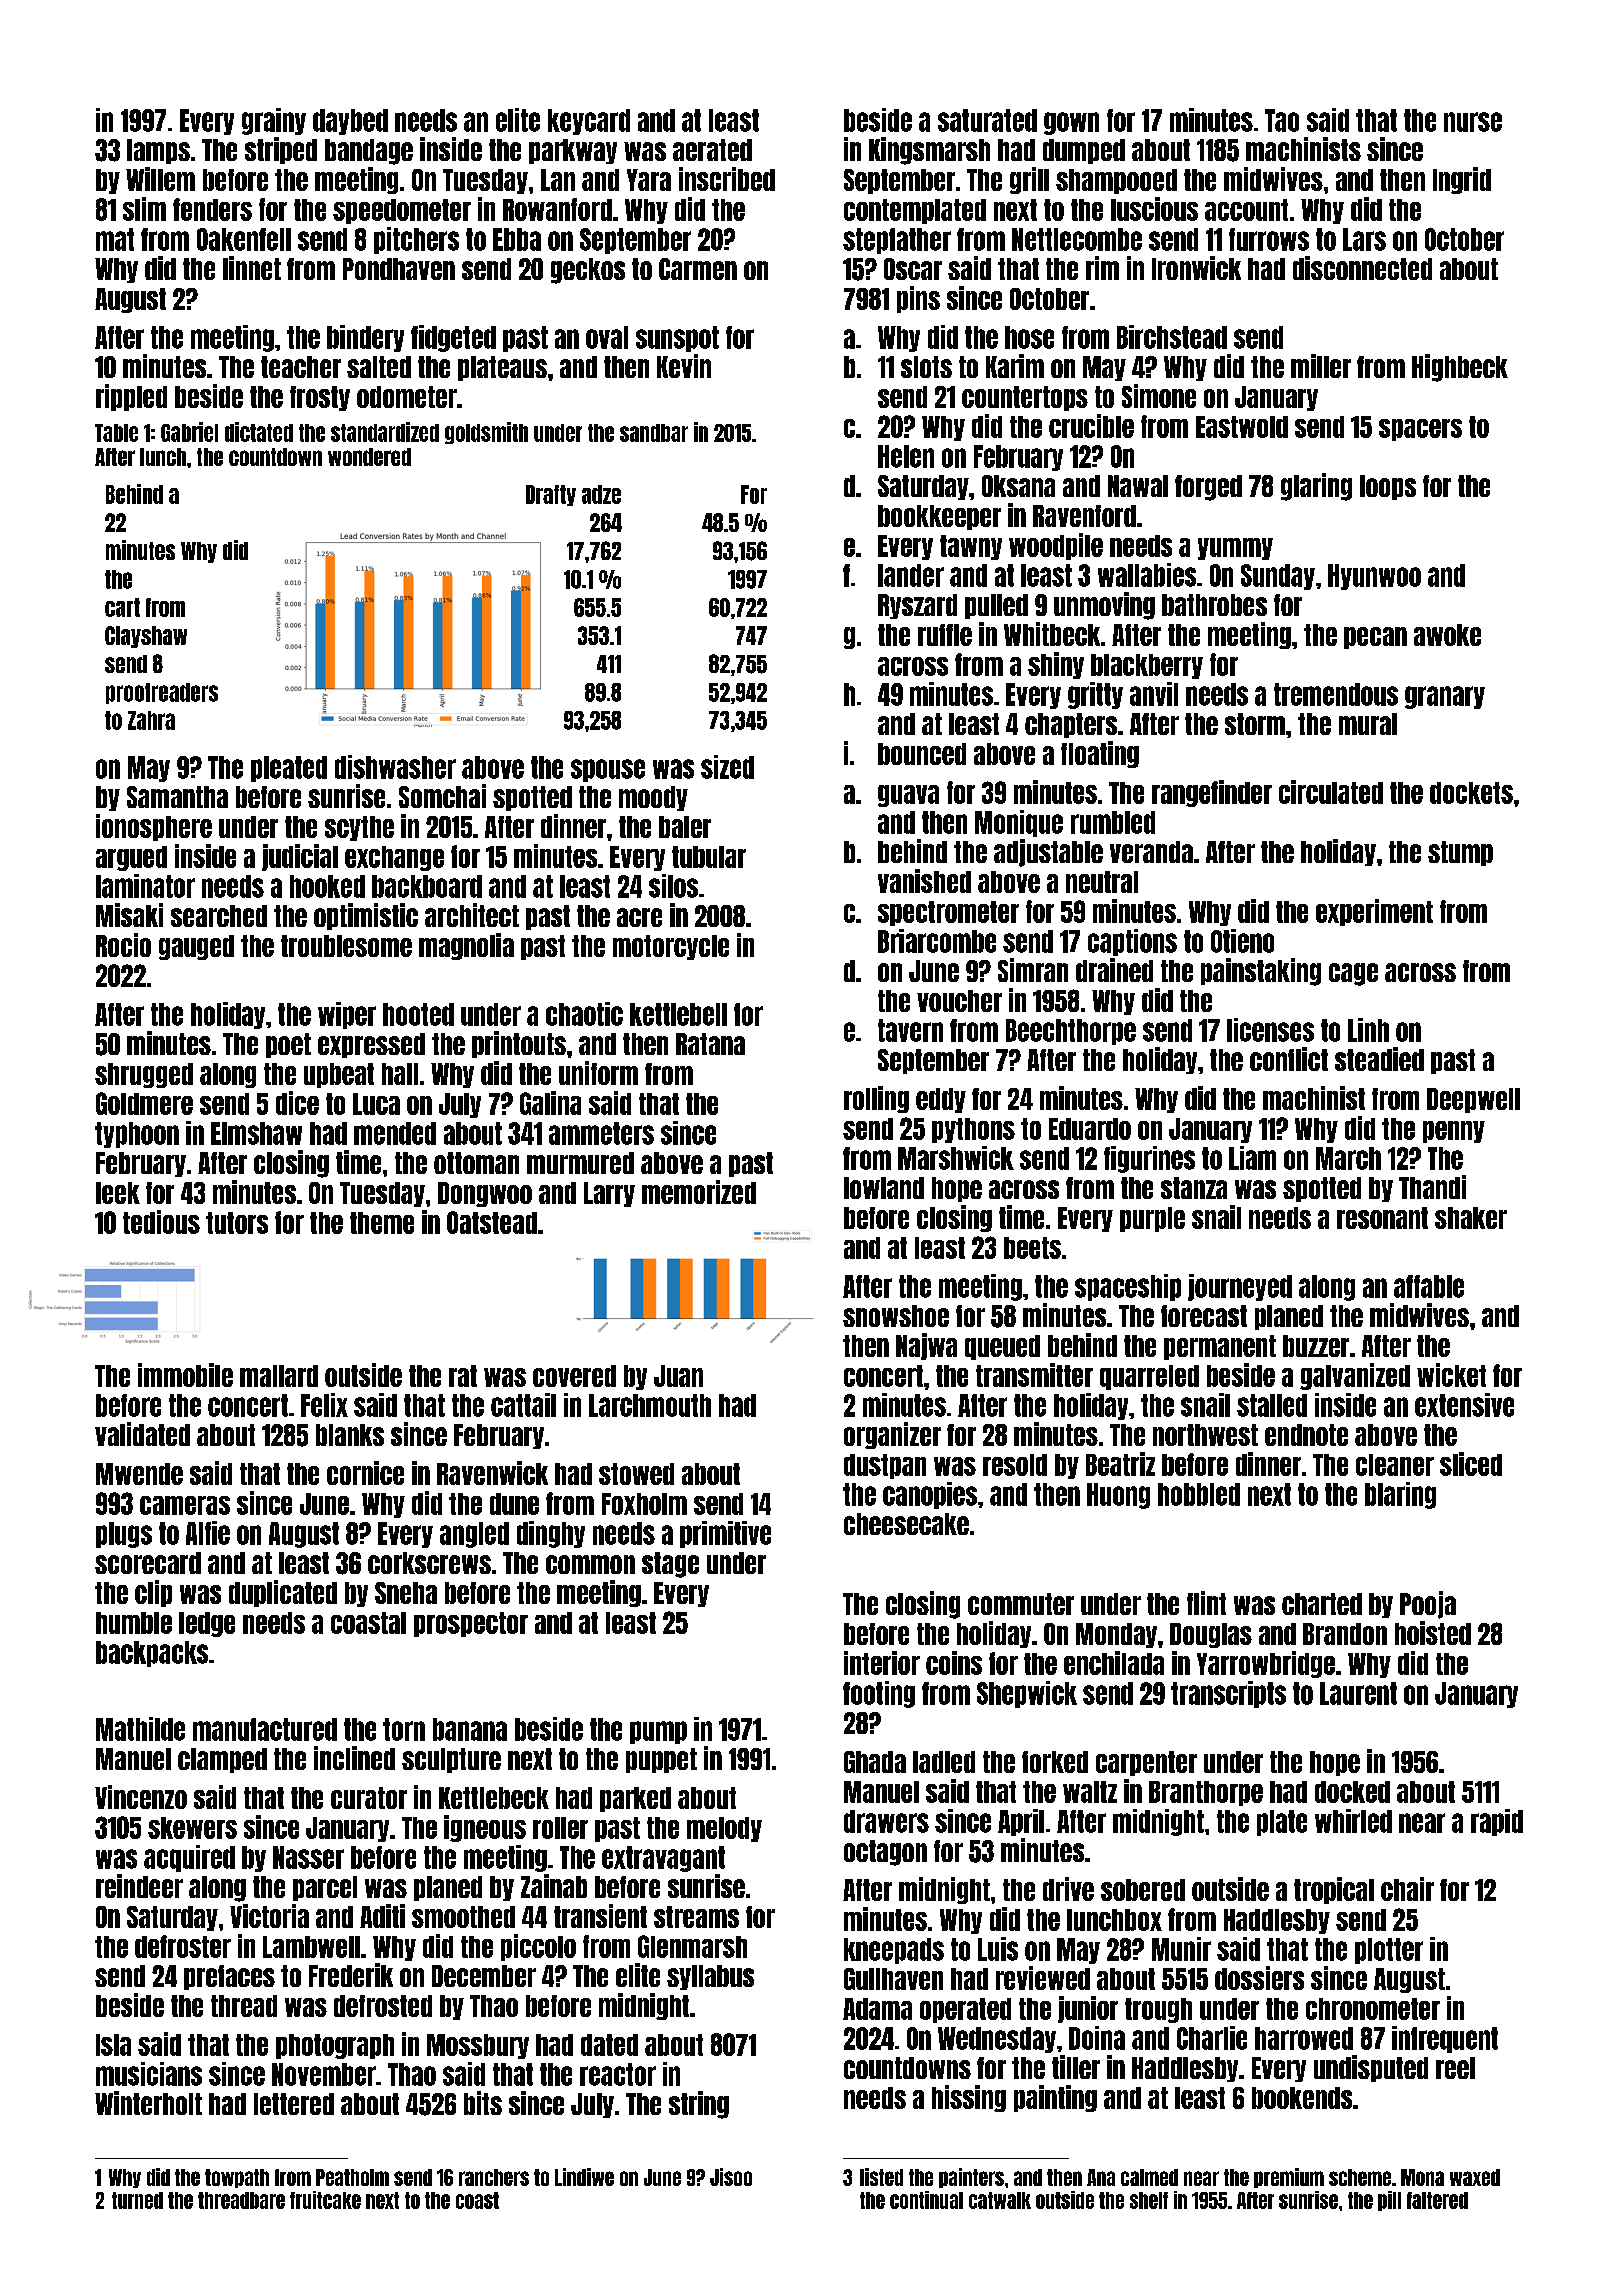 Image resolution: width=1620 pixels, height=2292 pixels. What do you see at coordinates (574, 1376) in the screenshot?
I see `covered` at bounding box center [574, 1376].
